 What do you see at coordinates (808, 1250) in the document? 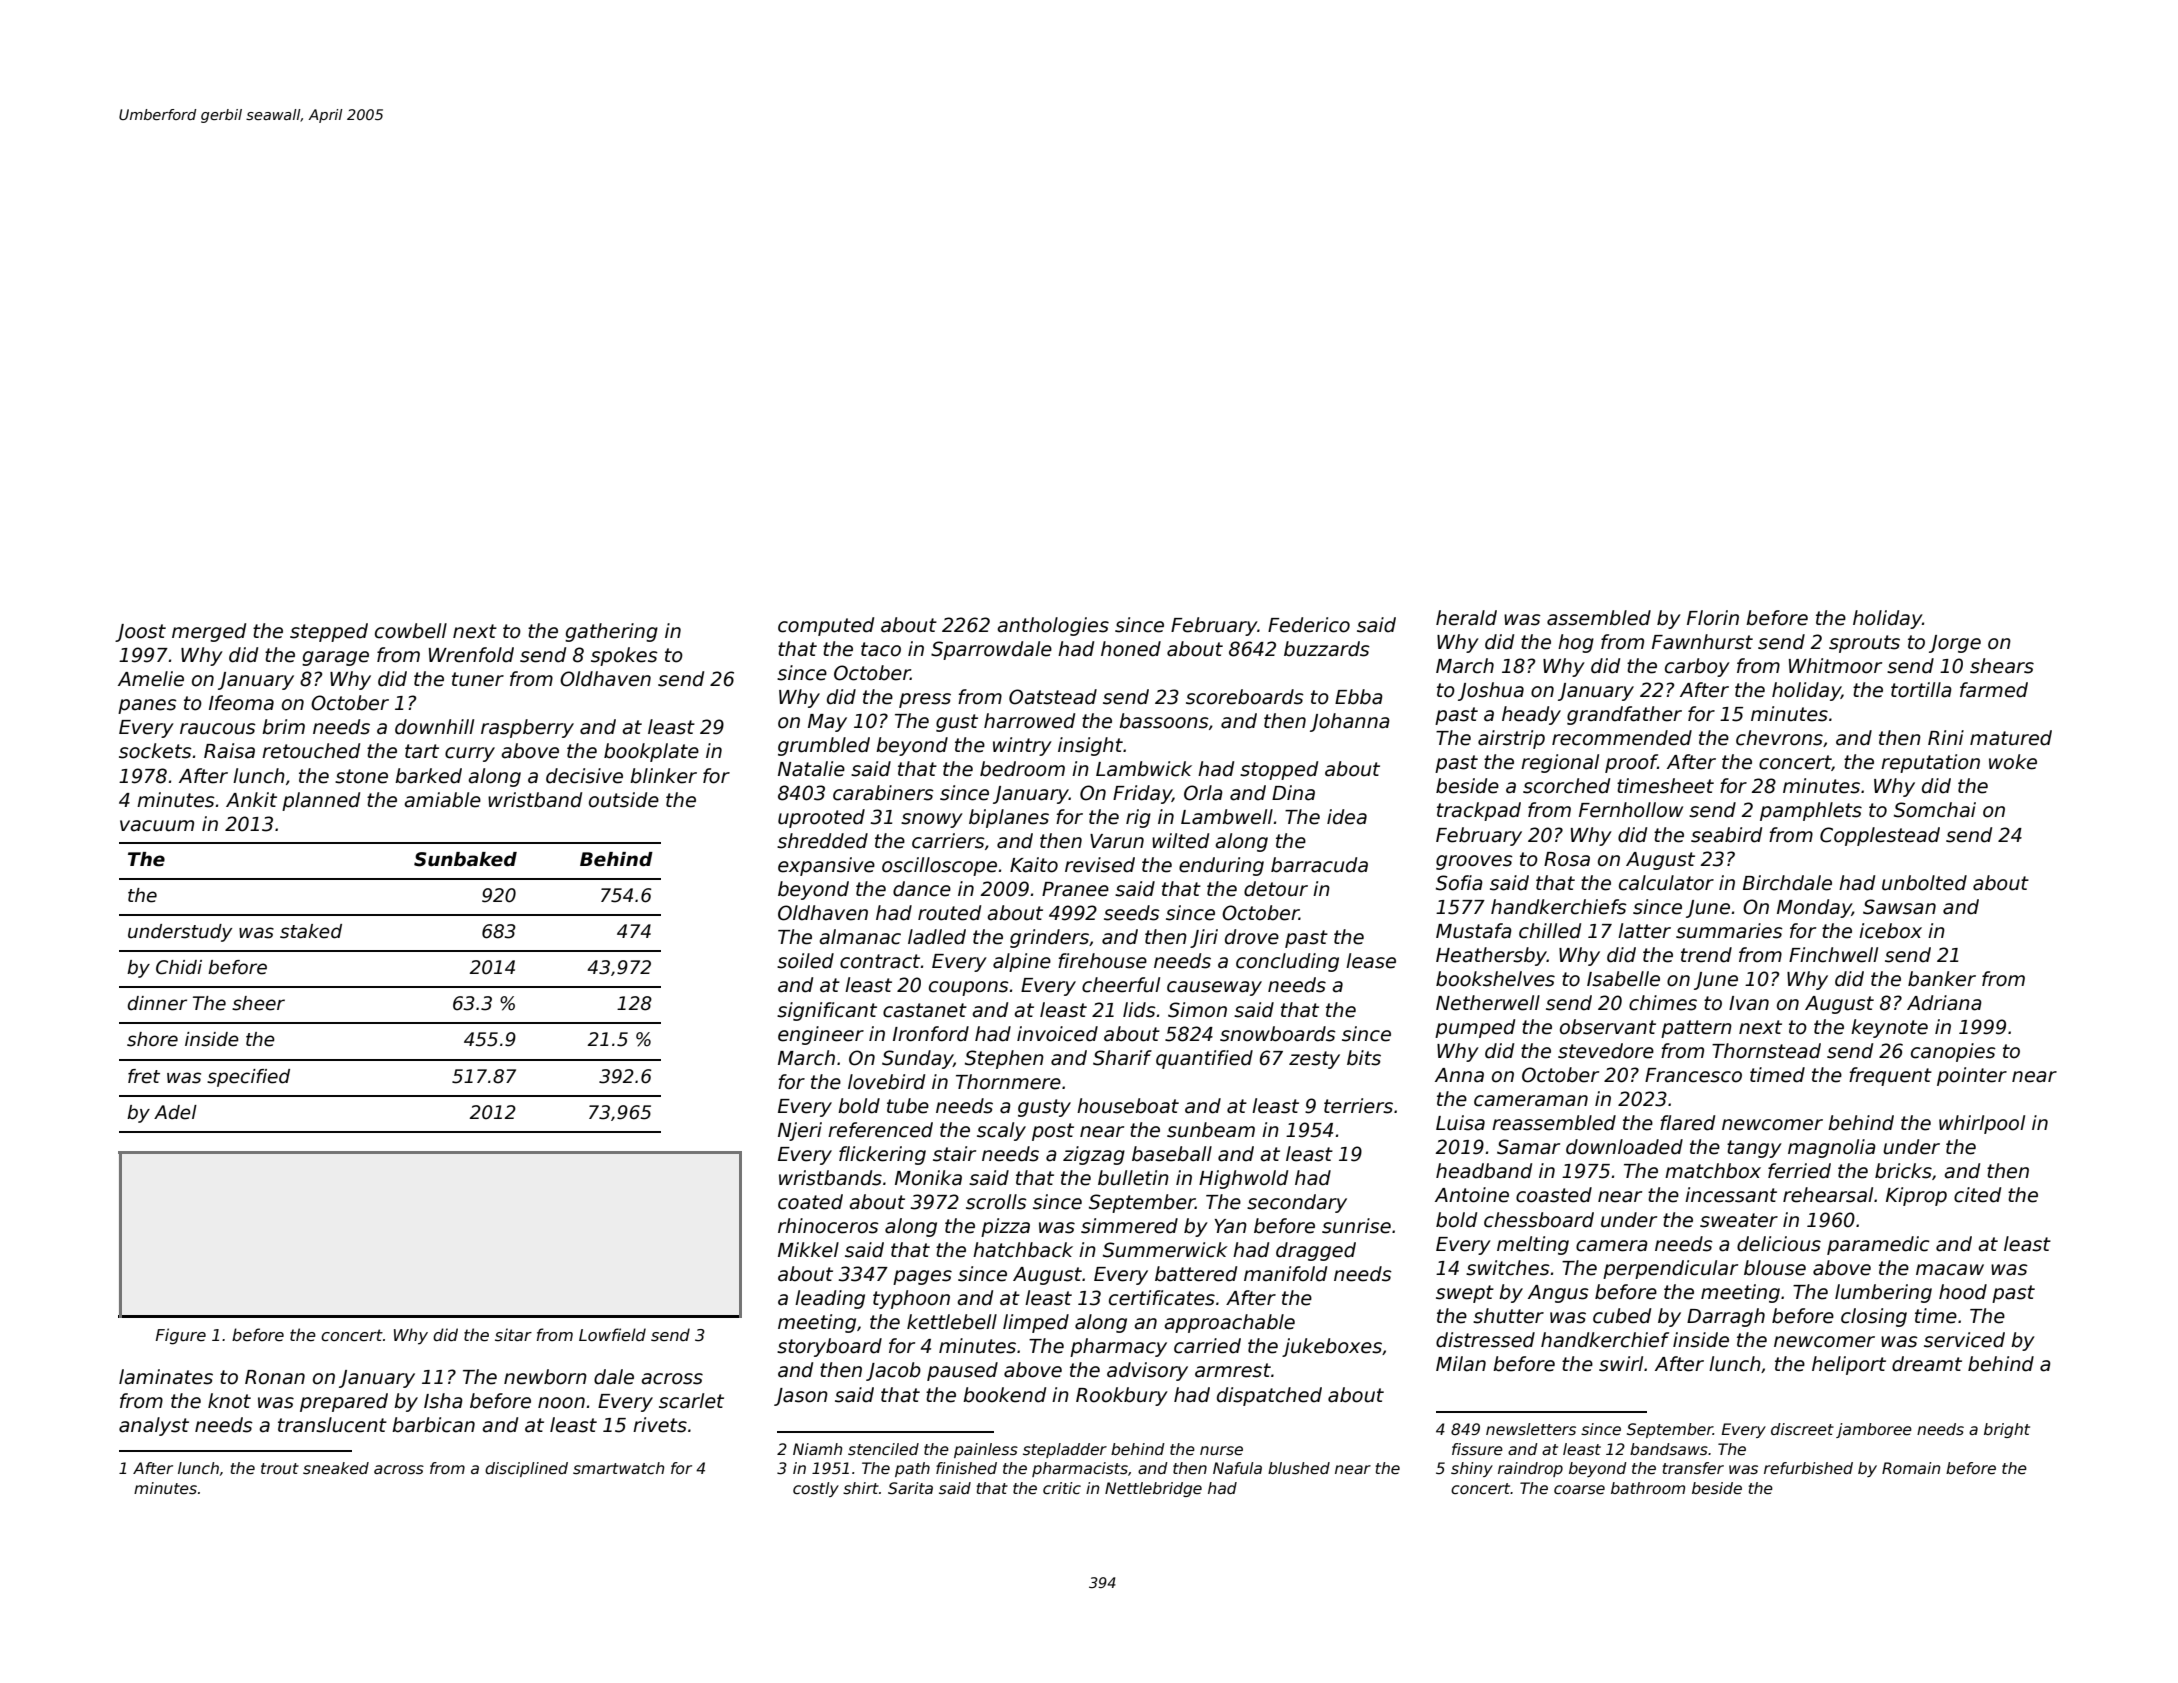
I see `Mikkel` at bounding box center [808, 1250].
